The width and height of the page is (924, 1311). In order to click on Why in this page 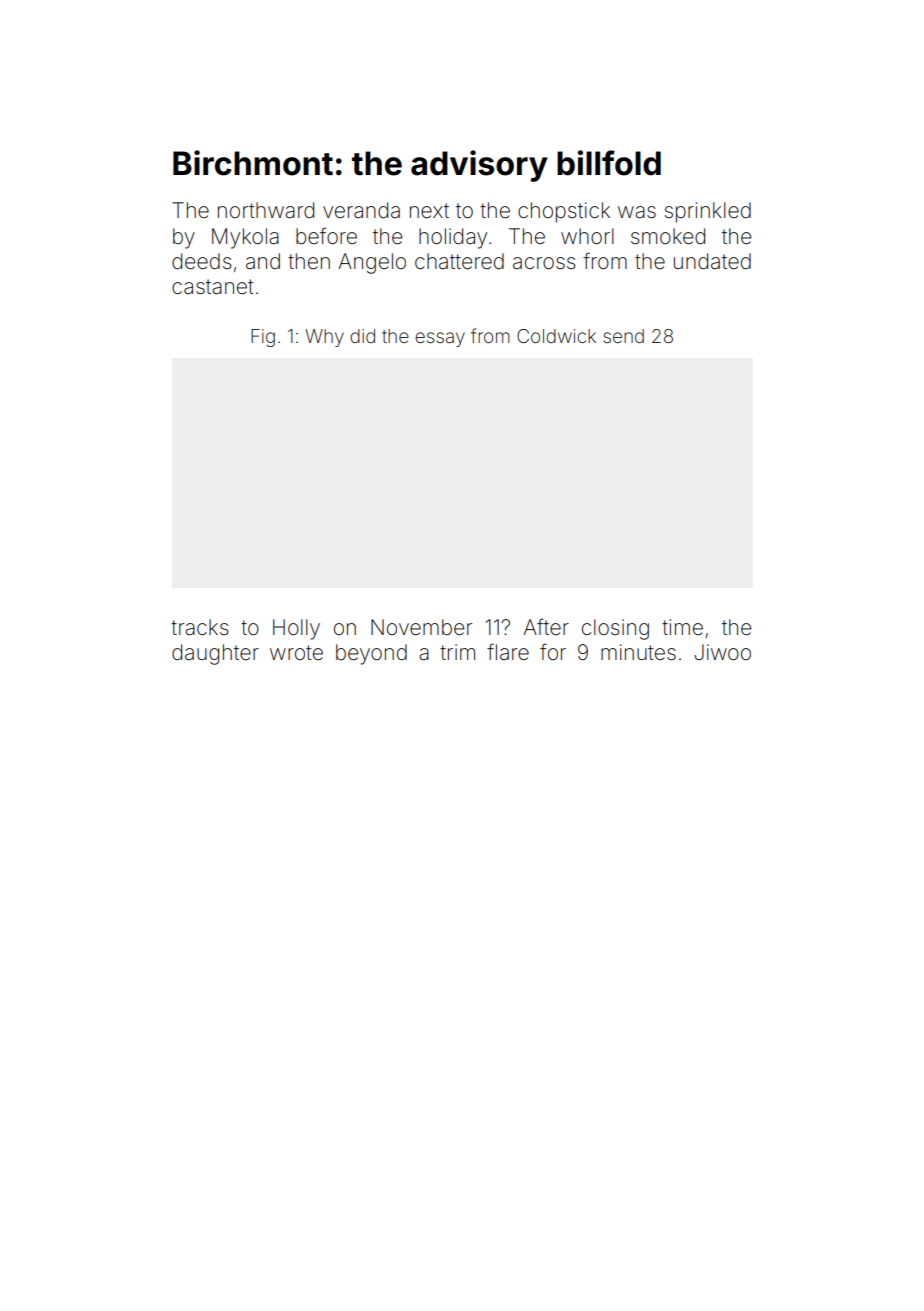, I will do `click(324, 338)`.
